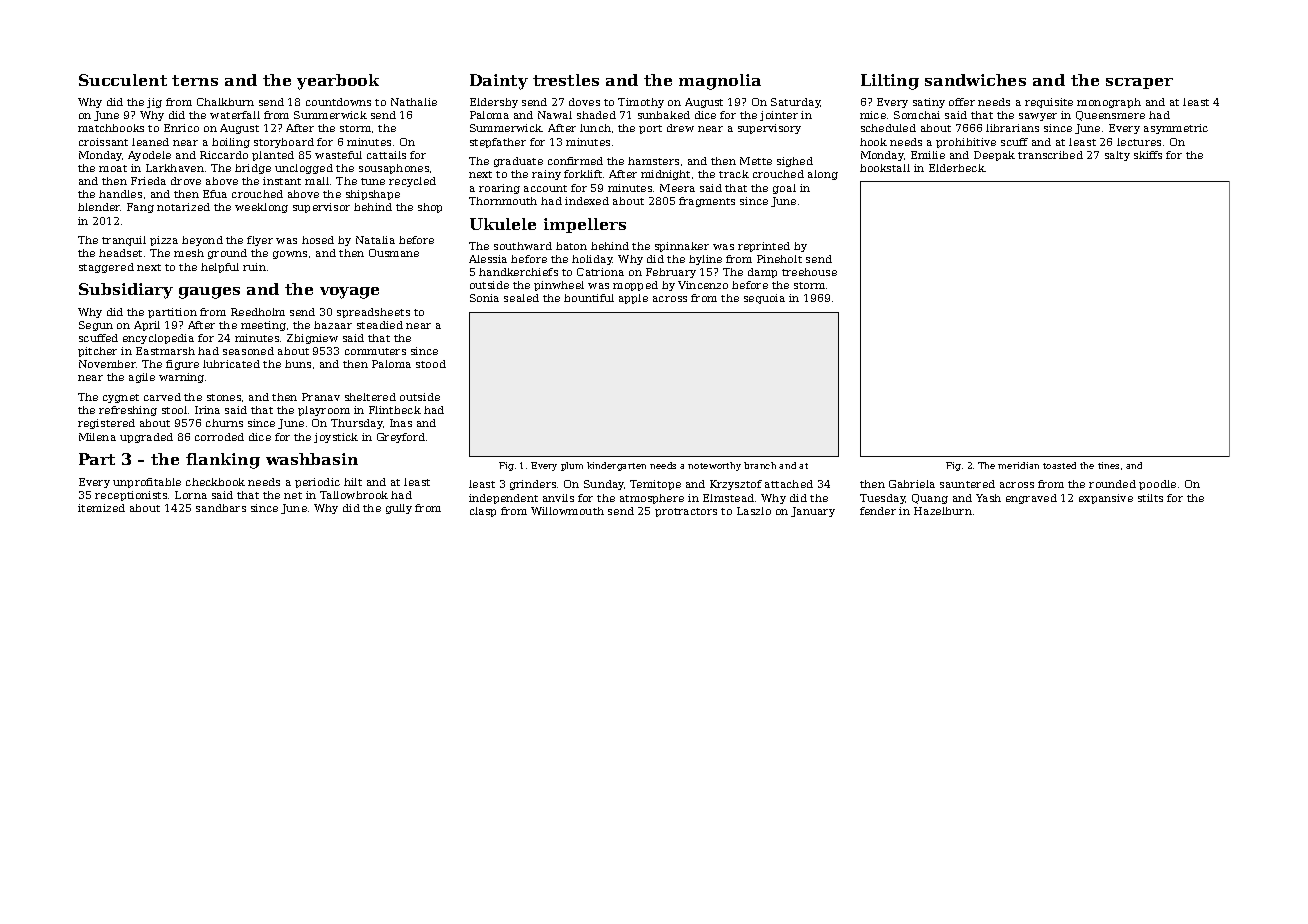 The width and height of the screenshot is (1308, 924). What do you see at coordinates (571, 246) in the screenshot?
I see `baton` at bounding box center [571, 246].
